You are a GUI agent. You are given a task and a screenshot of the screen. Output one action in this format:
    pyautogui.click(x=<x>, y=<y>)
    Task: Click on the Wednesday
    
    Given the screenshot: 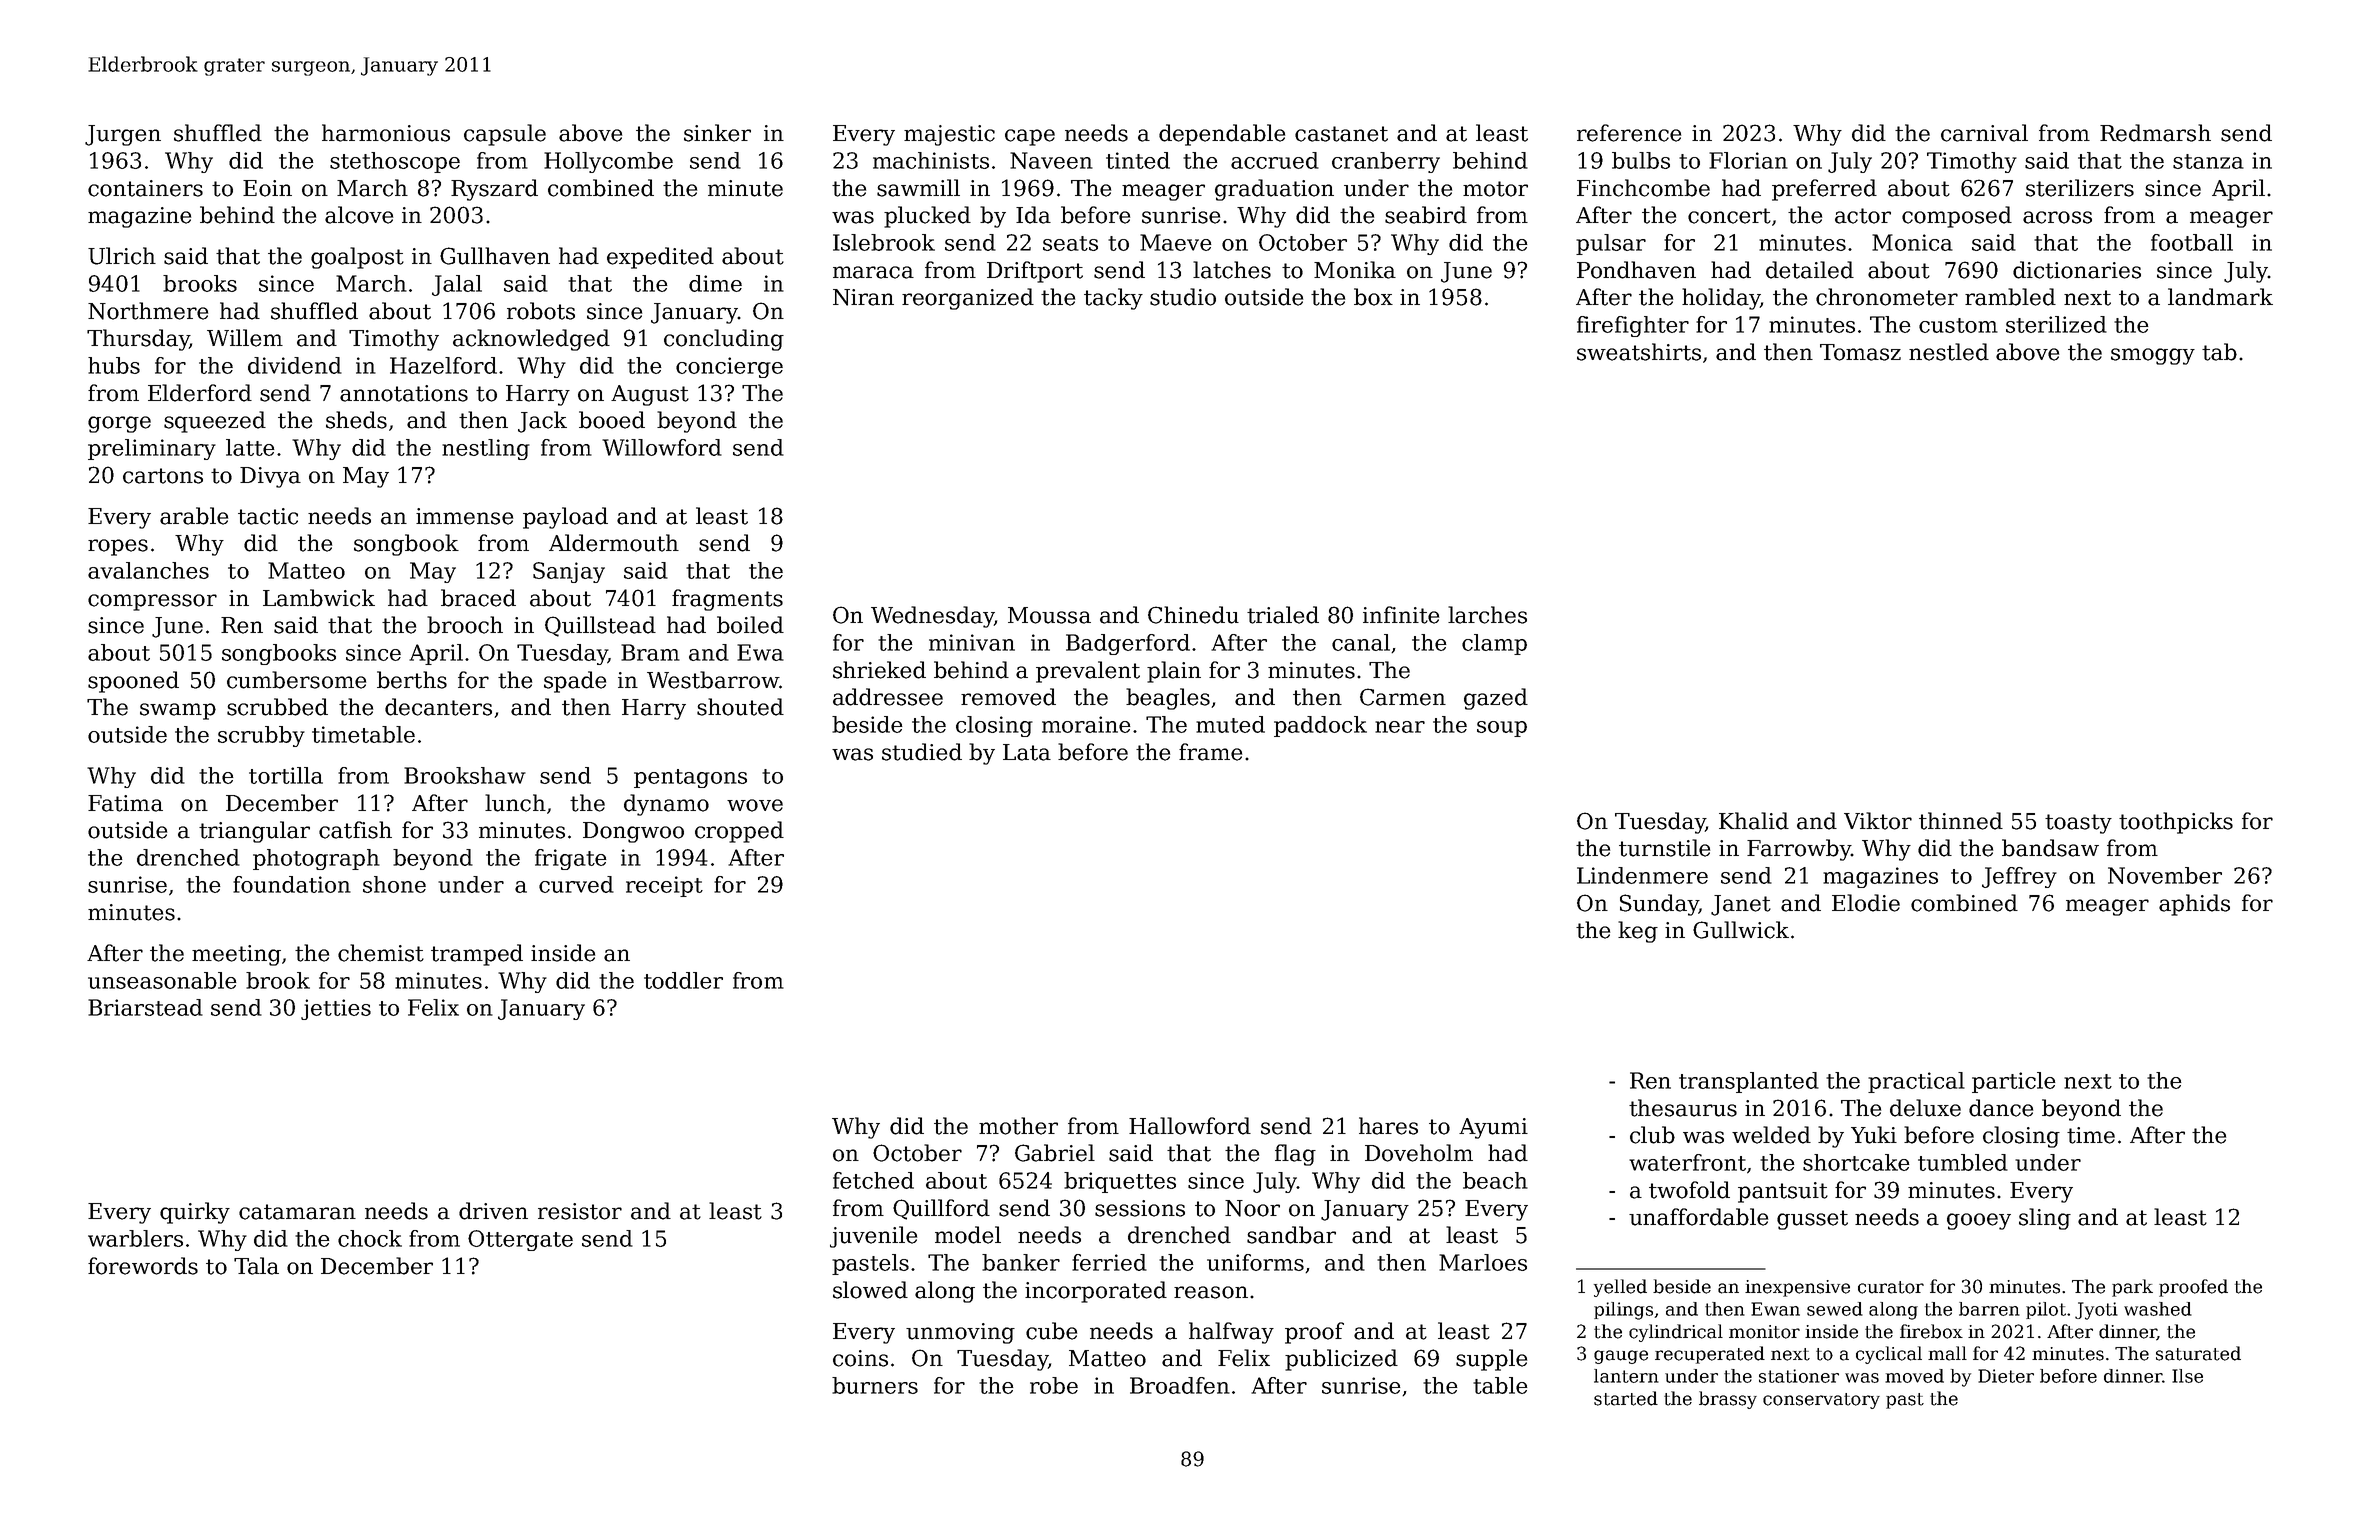 What is the action you would take?
    pyautogui.click(x=932, y=617)
